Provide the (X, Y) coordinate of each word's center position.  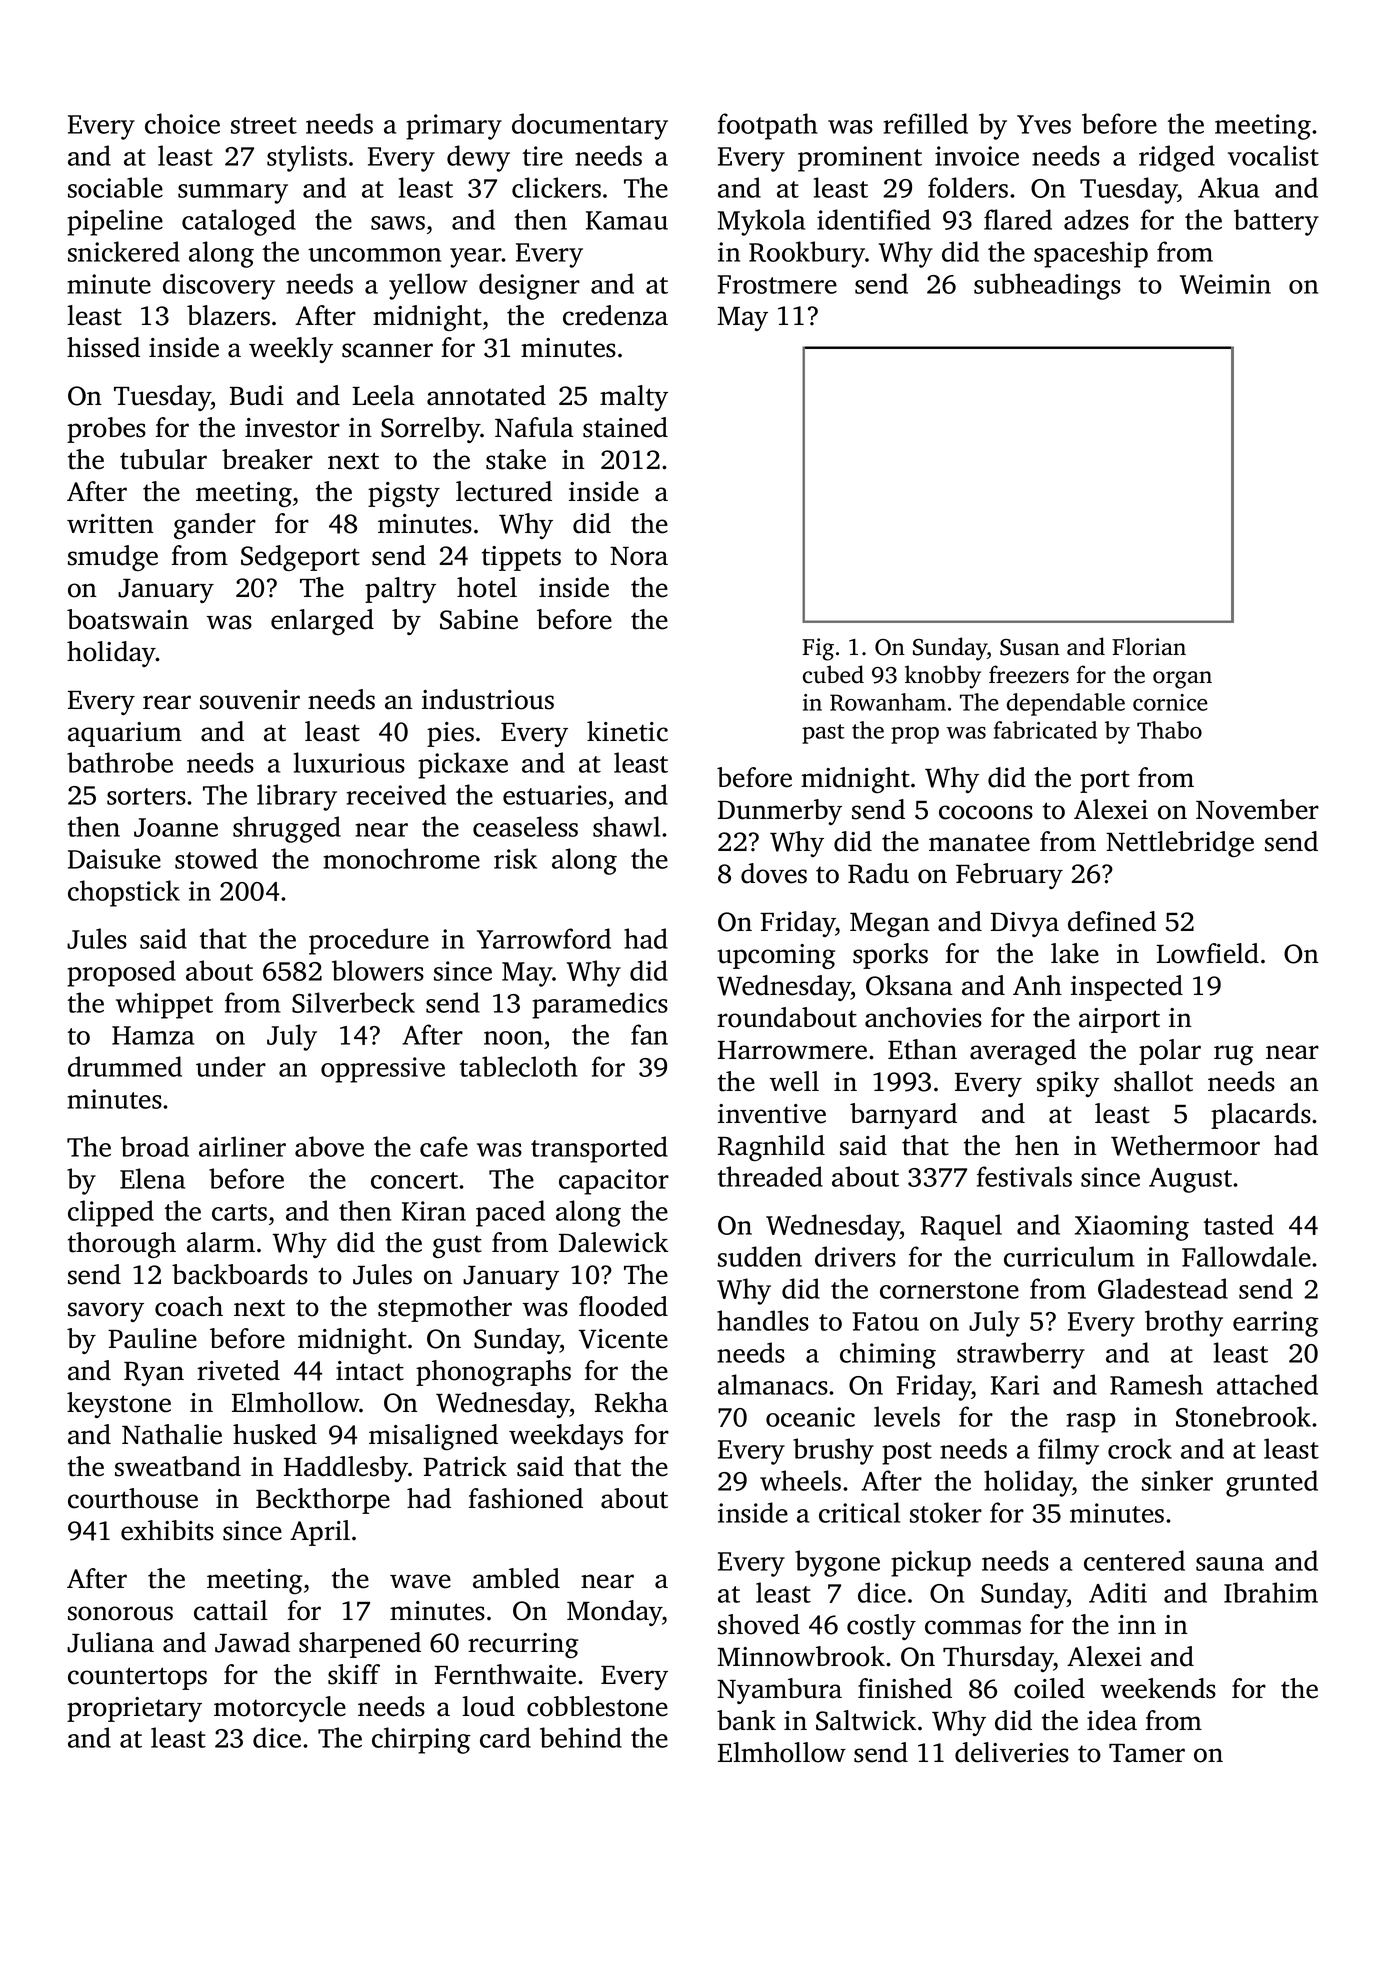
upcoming (776, 956)
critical (859, 1512)
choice (182, 123)
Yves (1044, 124)
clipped (111, 1213)
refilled (926, 123)
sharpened (360, 1645)
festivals (1024, 1176)
